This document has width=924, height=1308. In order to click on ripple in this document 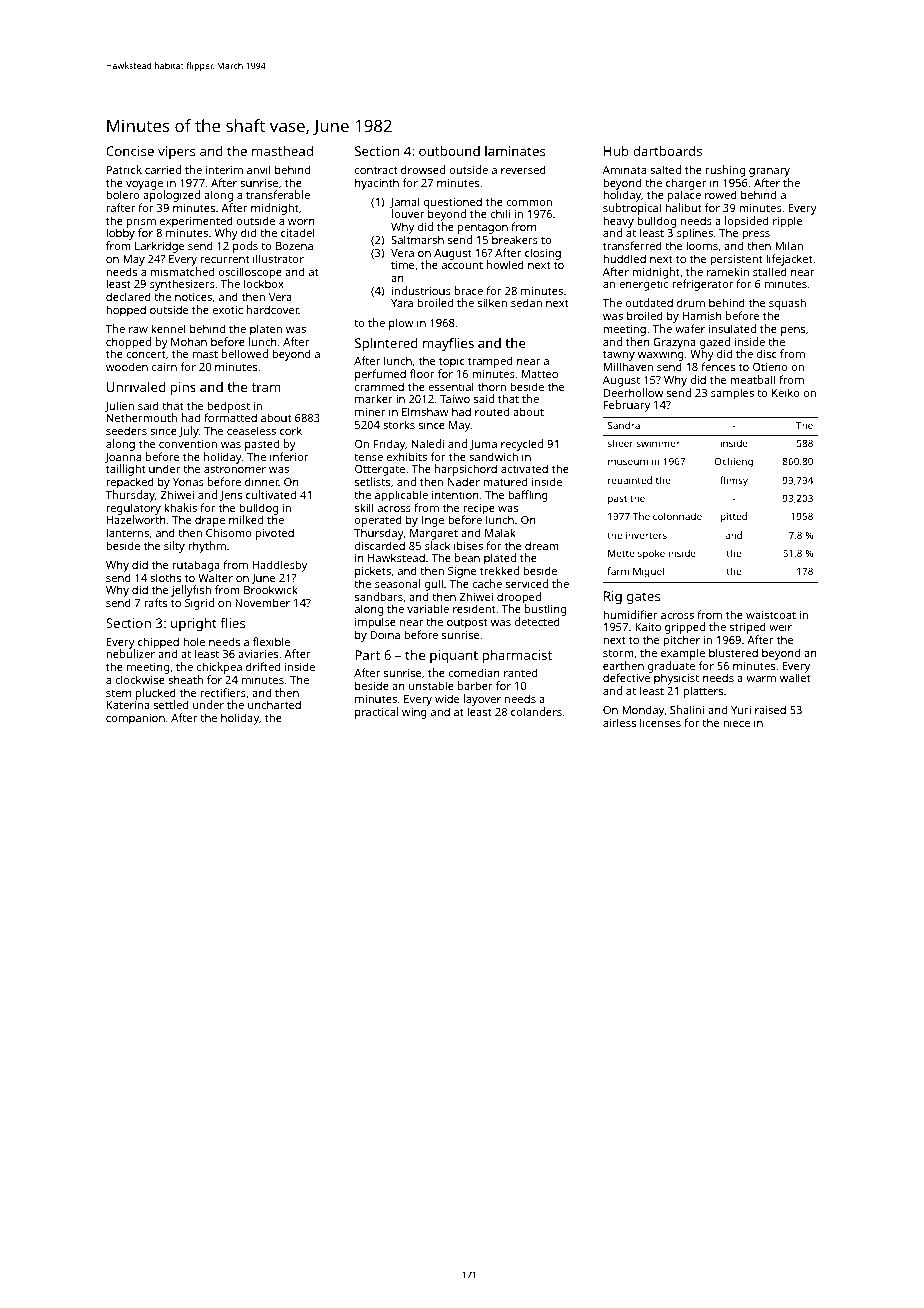, I will do `click(787, 222)`.
